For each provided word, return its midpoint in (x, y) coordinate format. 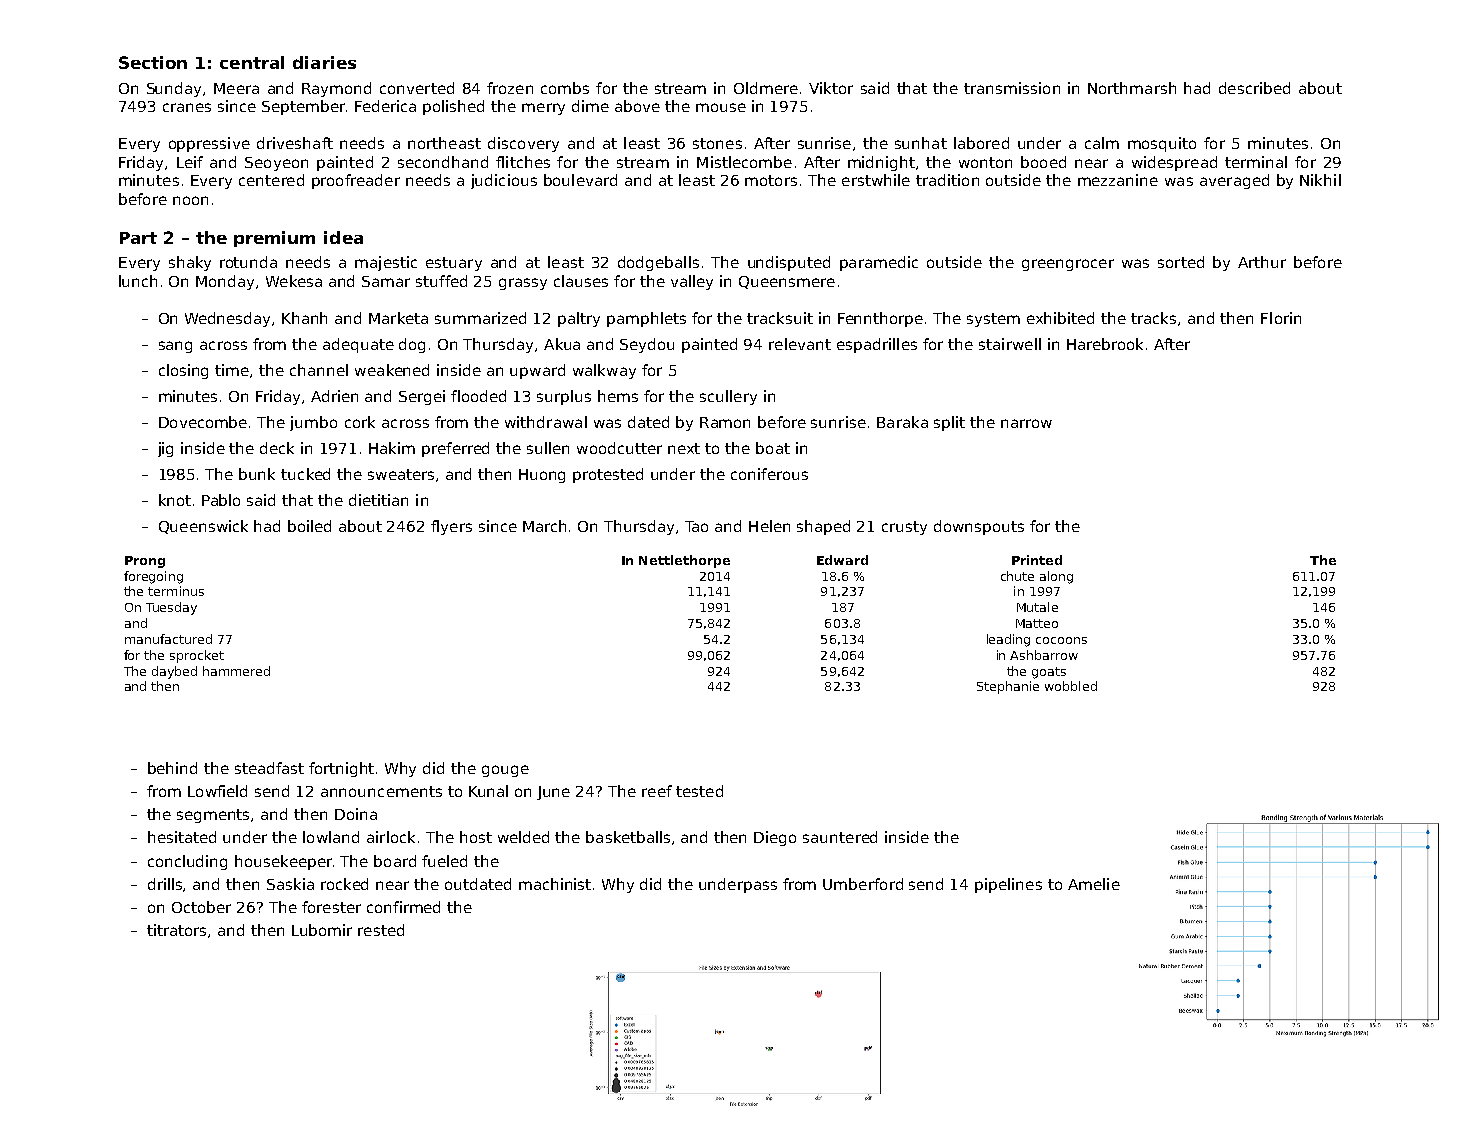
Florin (1281, 318)
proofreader (356, 181)
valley (692, 282)
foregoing (153, 577)
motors (771, 180)
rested (381, 930)
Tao (696, 526)
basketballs (628, 837)
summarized (480, 318)
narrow (1026, 423)
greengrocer (1068, 265)
